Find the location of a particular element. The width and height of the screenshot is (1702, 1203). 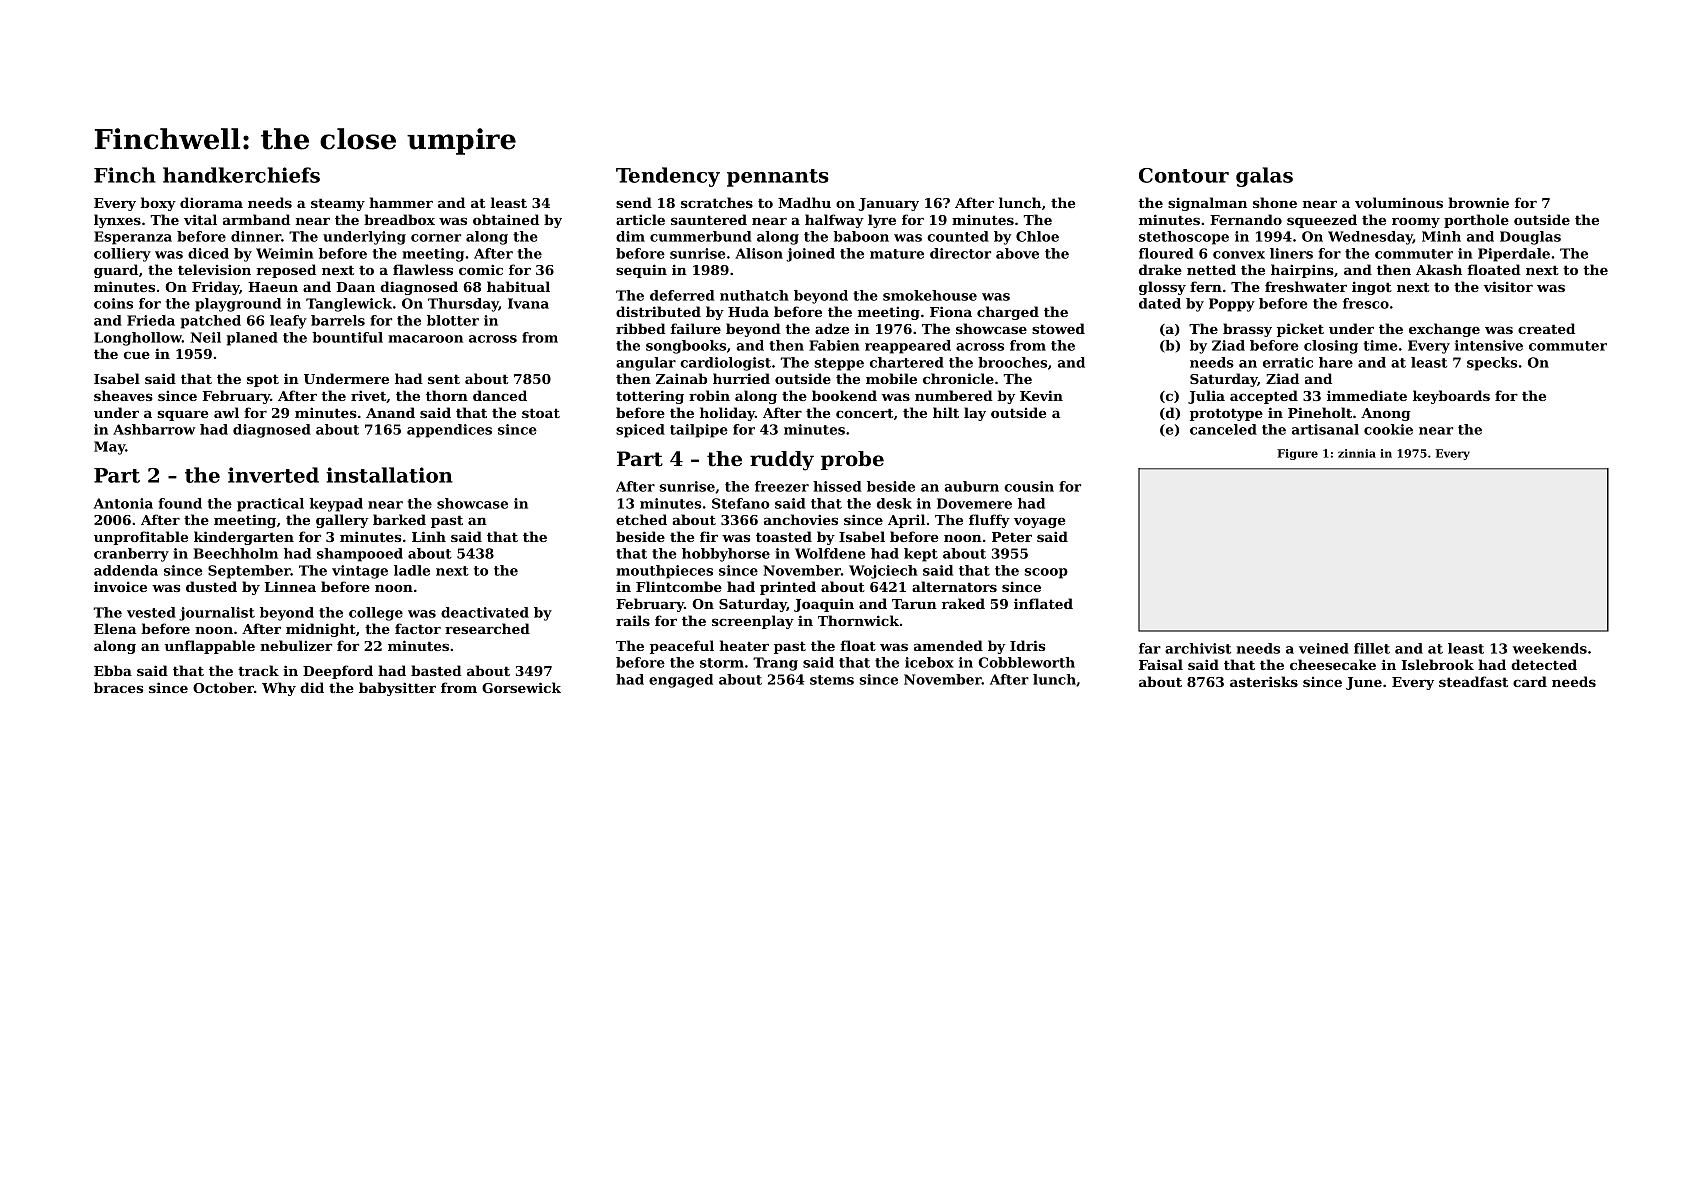

deferred is located at coordinates (682, 295).
